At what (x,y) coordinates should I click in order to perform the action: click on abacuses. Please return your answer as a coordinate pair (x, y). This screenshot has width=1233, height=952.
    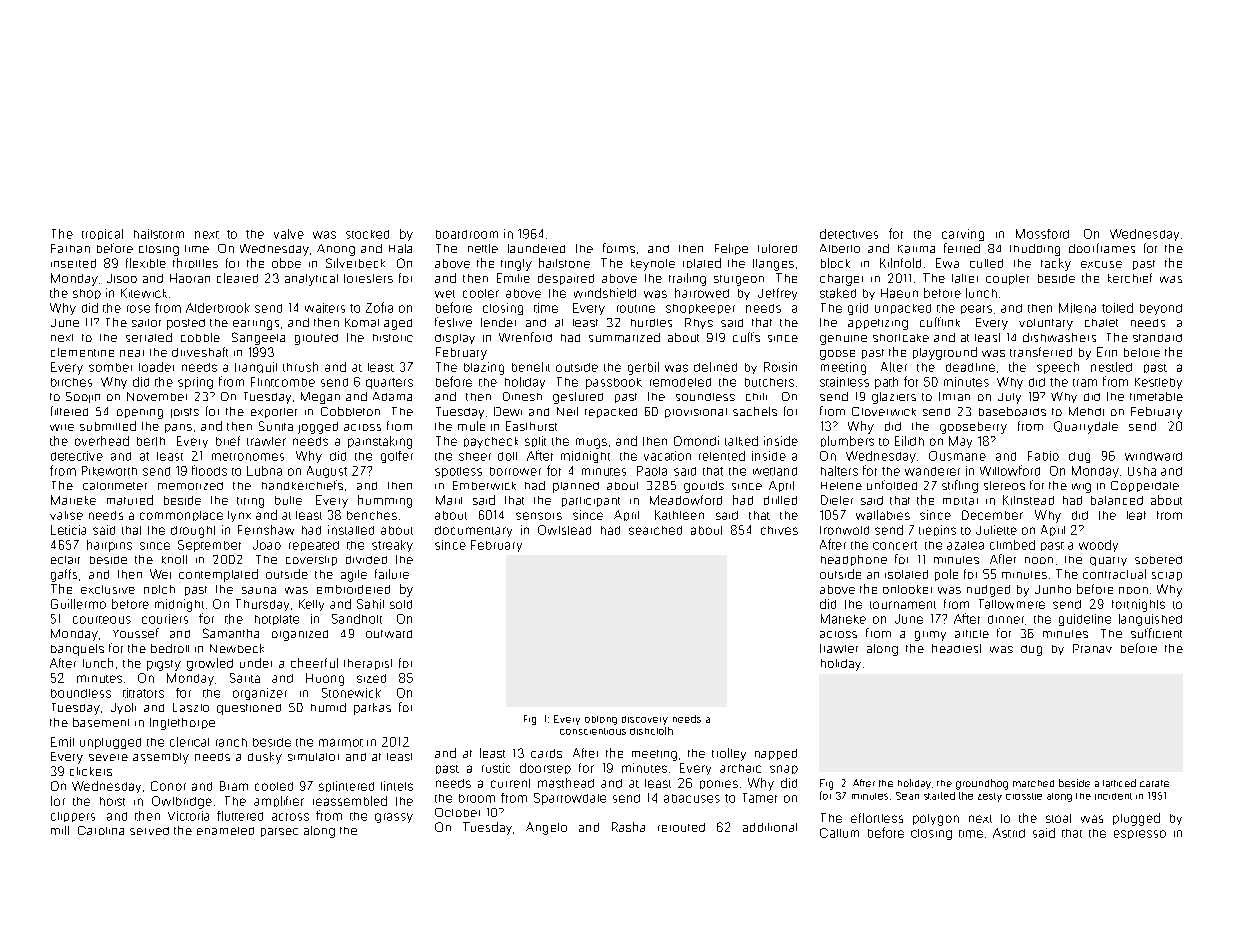
    Looking at the image, I should click on (692, 798).
